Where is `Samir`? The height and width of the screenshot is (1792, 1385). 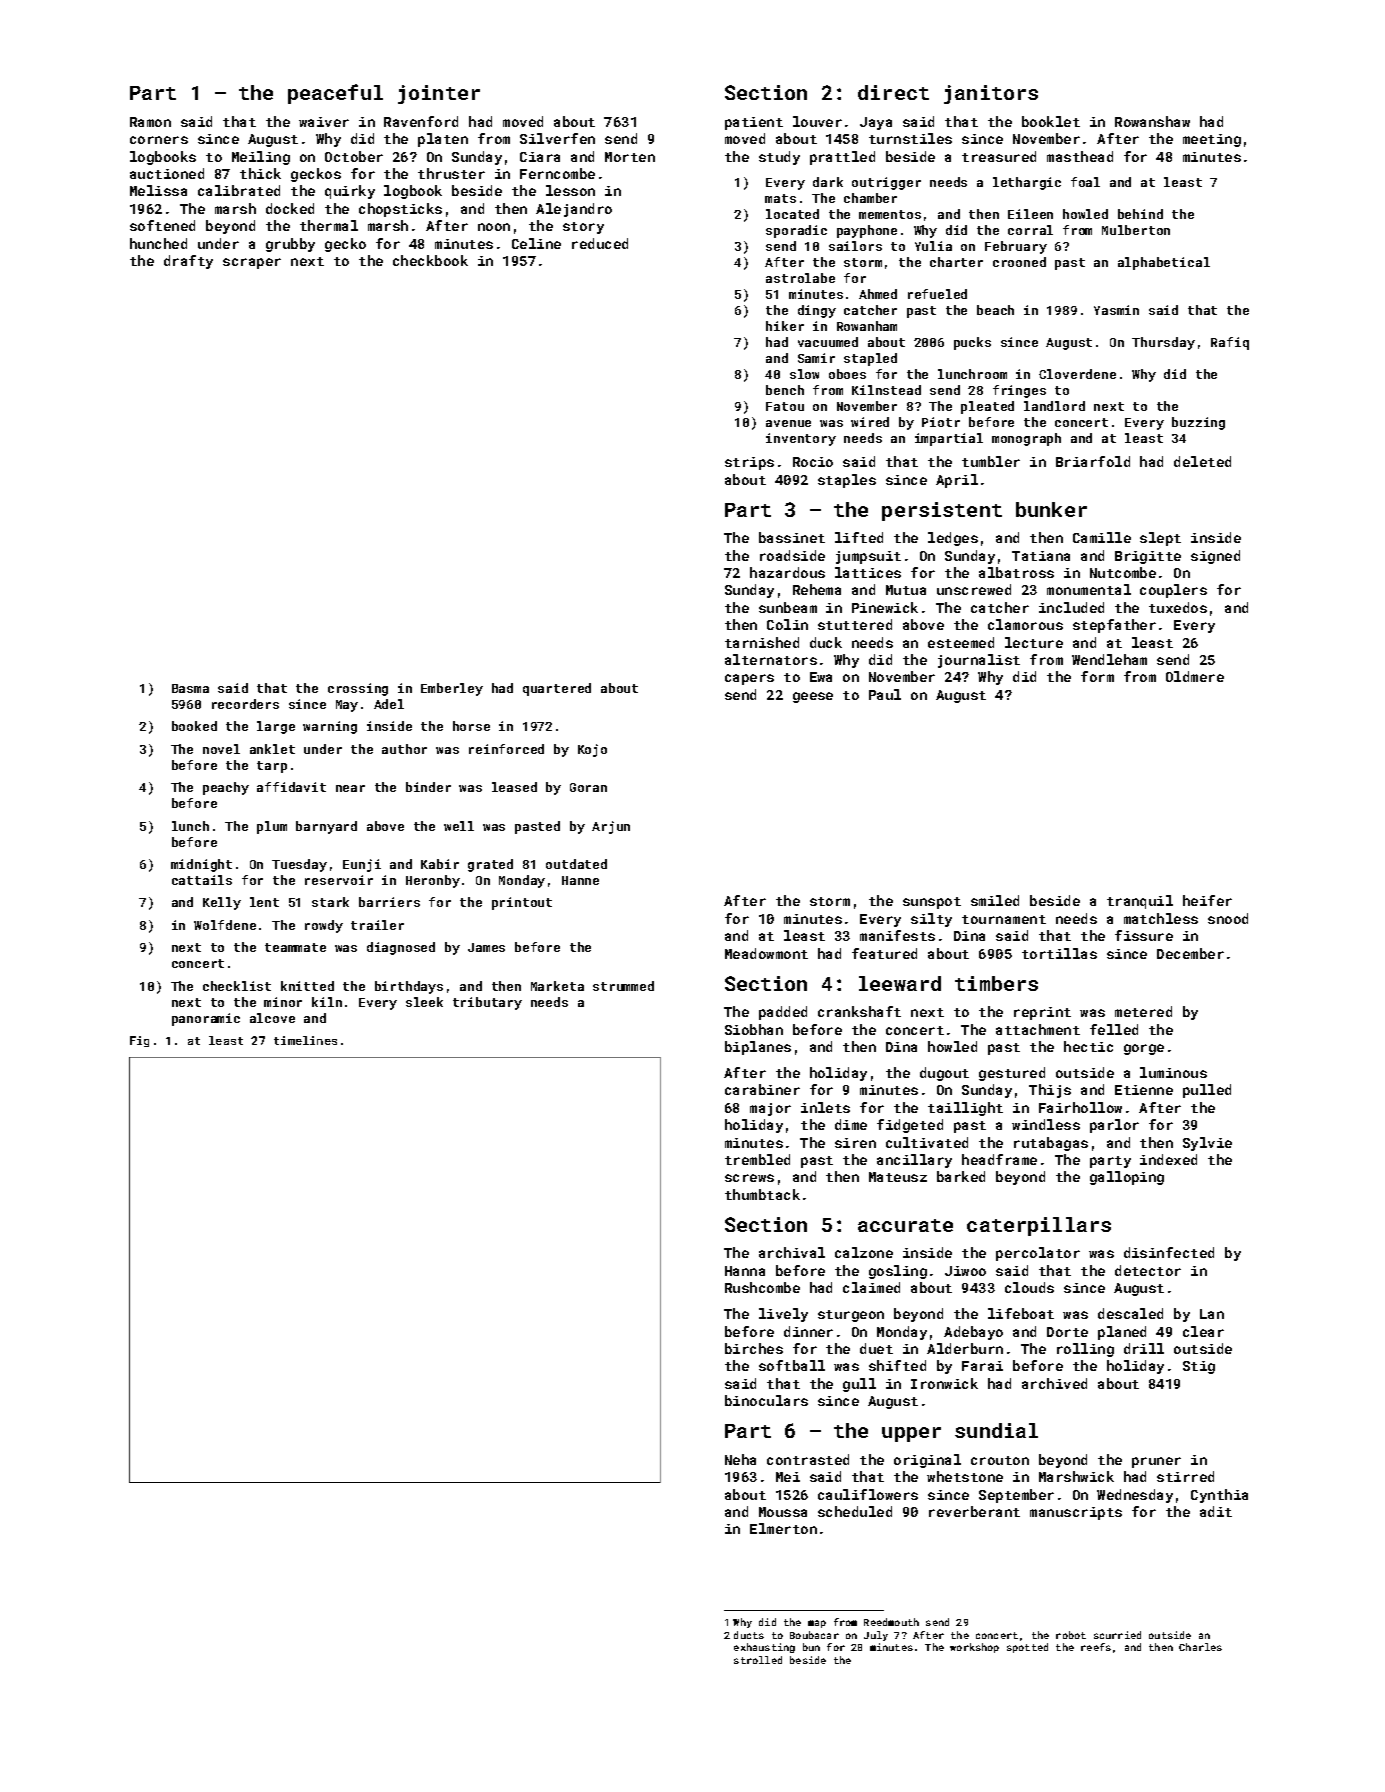
Samir is located at coordinates (816, 358).
